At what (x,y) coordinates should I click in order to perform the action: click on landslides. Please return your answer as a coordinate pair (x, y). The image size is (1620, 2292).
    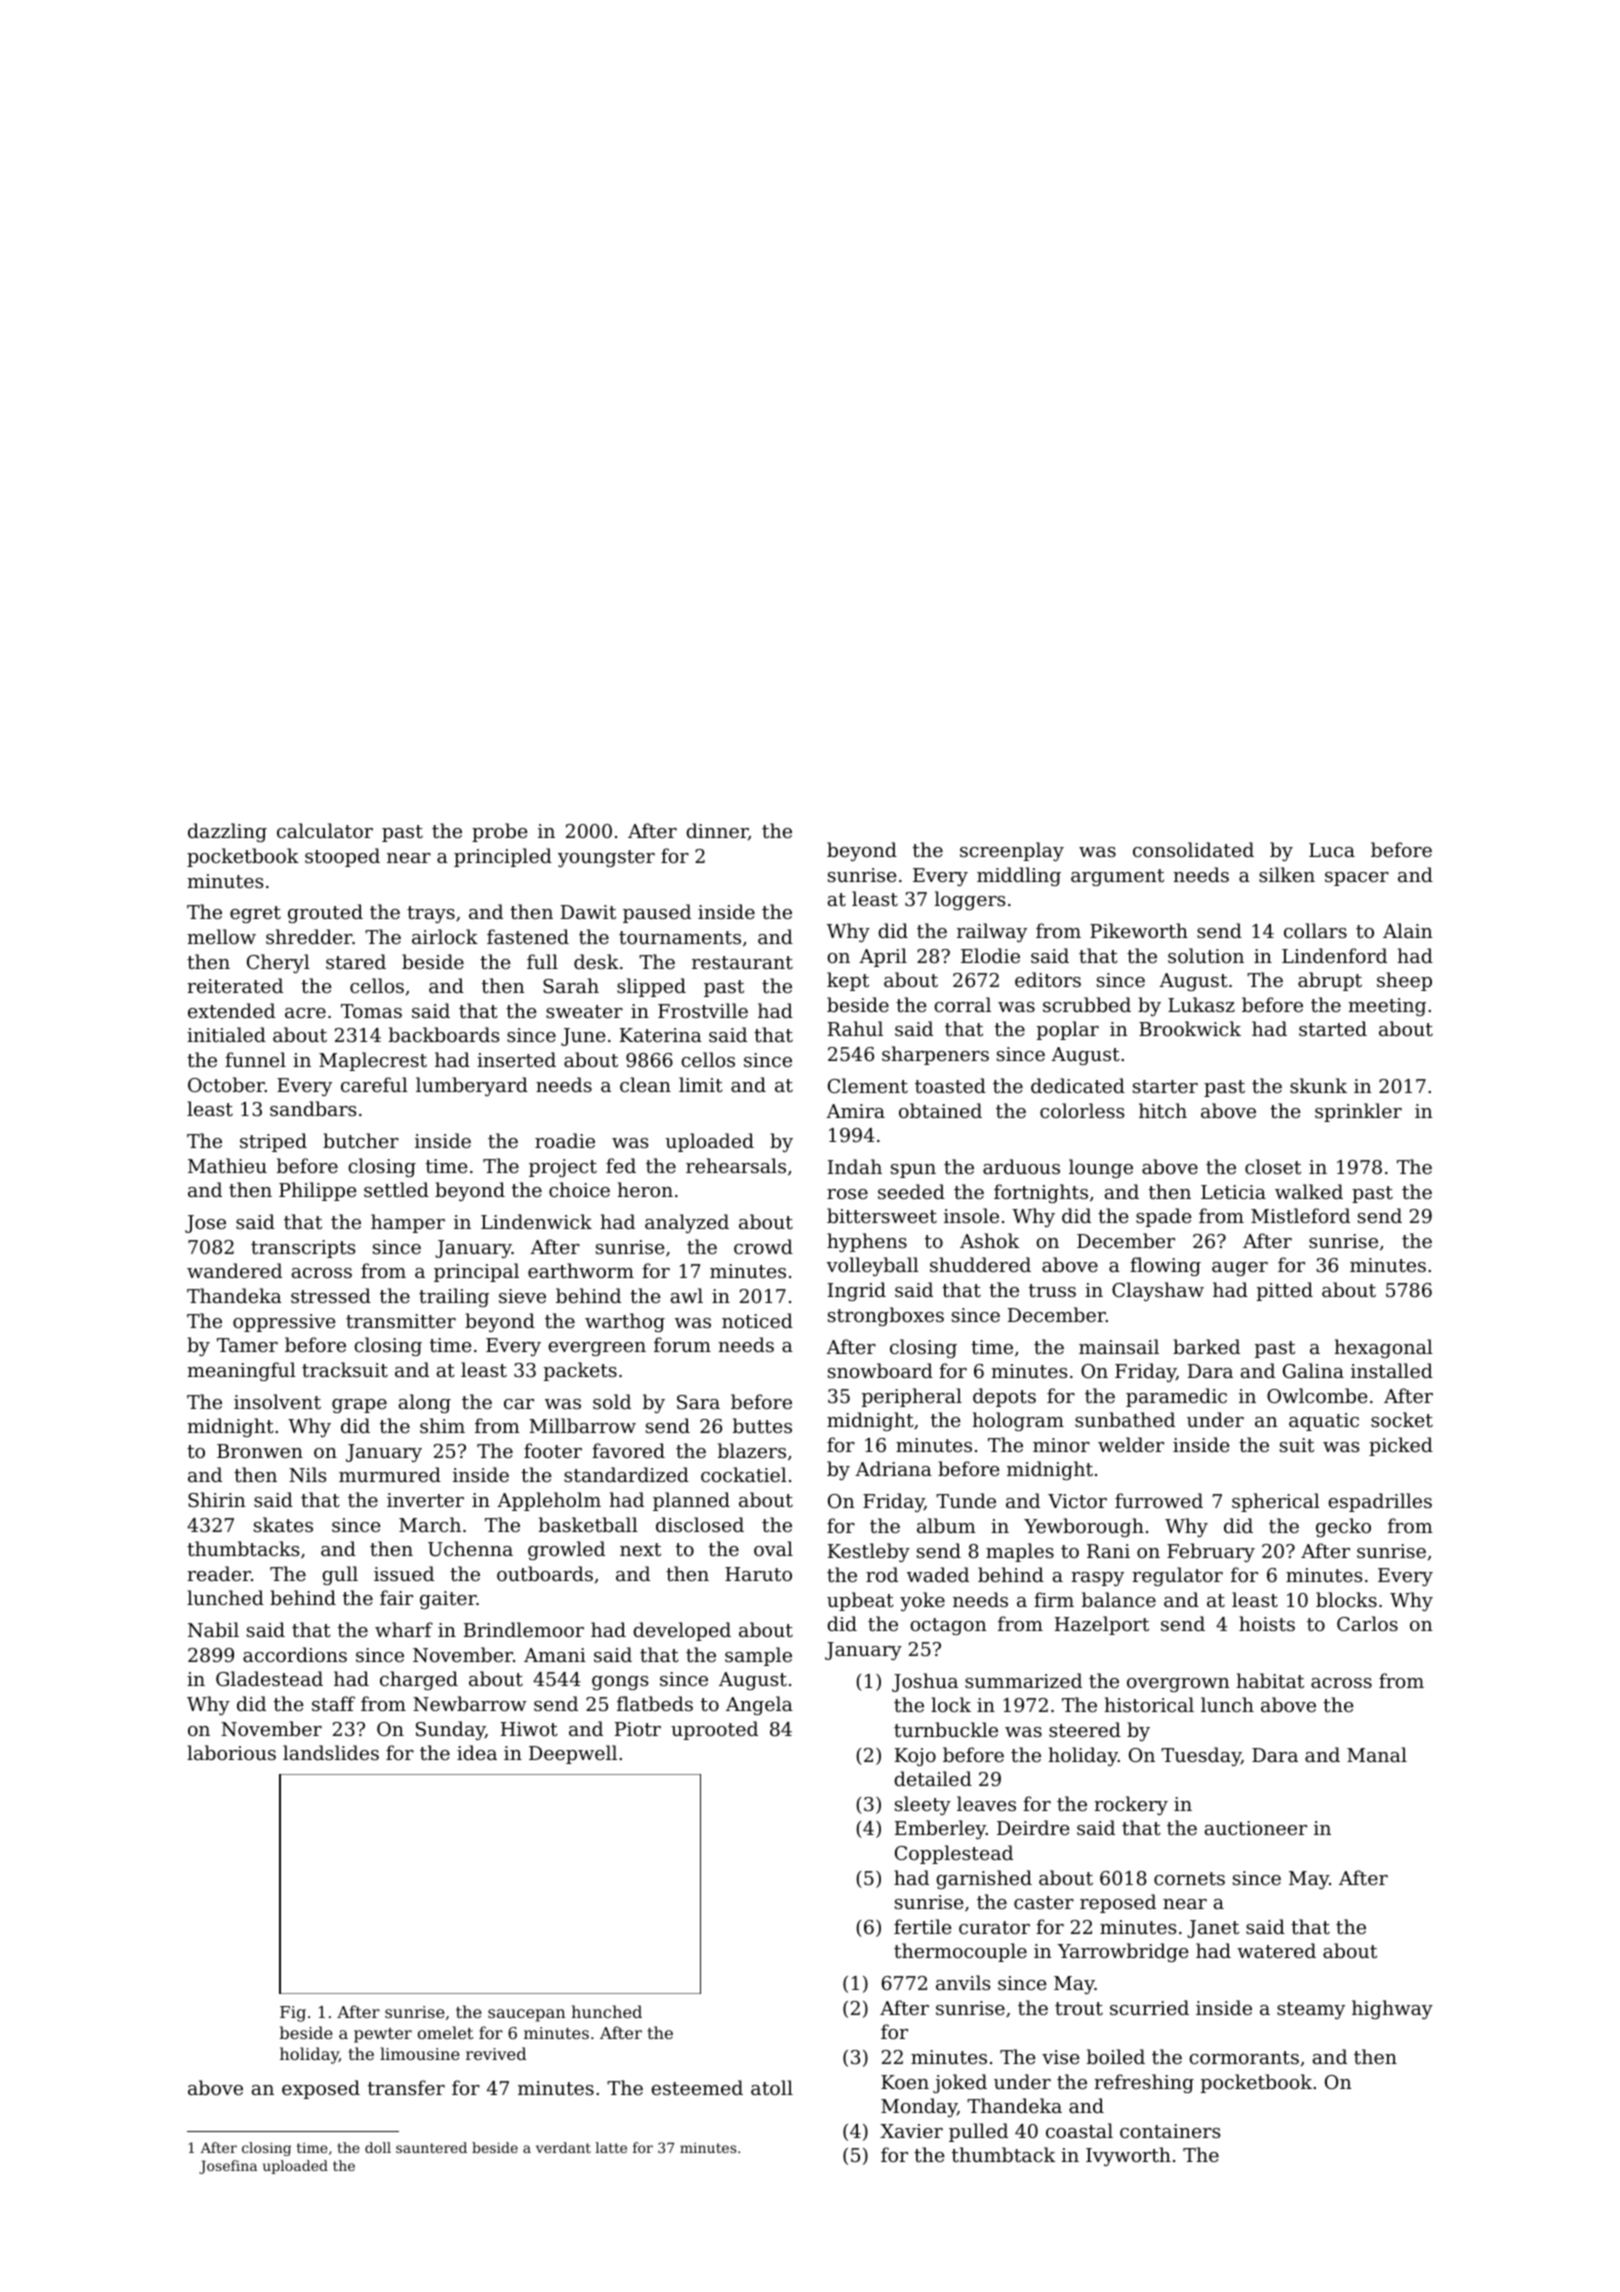
    Looking at the image, I should click on (331, 1752).
